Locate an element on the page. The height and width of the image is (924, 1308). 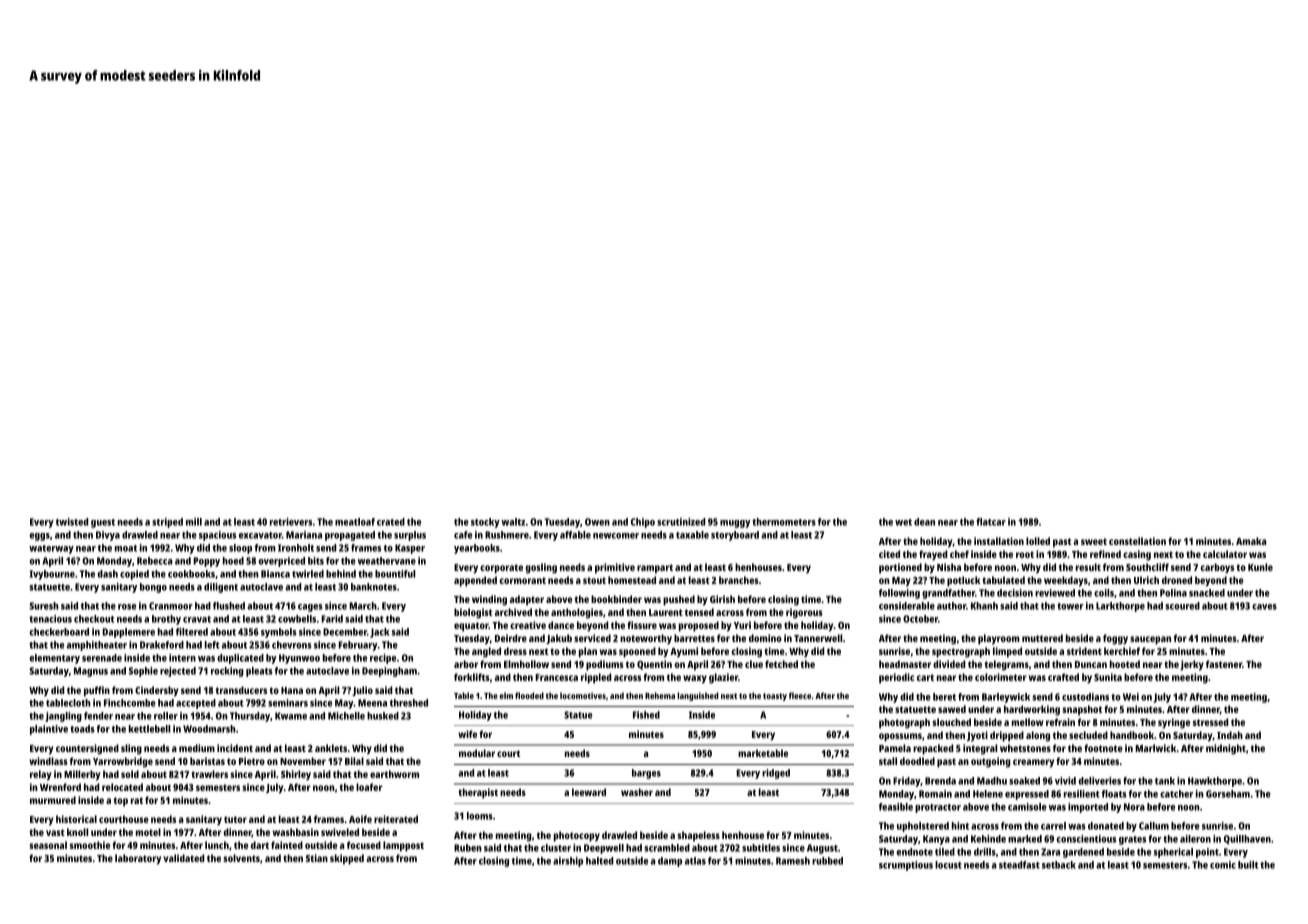
Amaka is located at coordinates (1251, 541).
